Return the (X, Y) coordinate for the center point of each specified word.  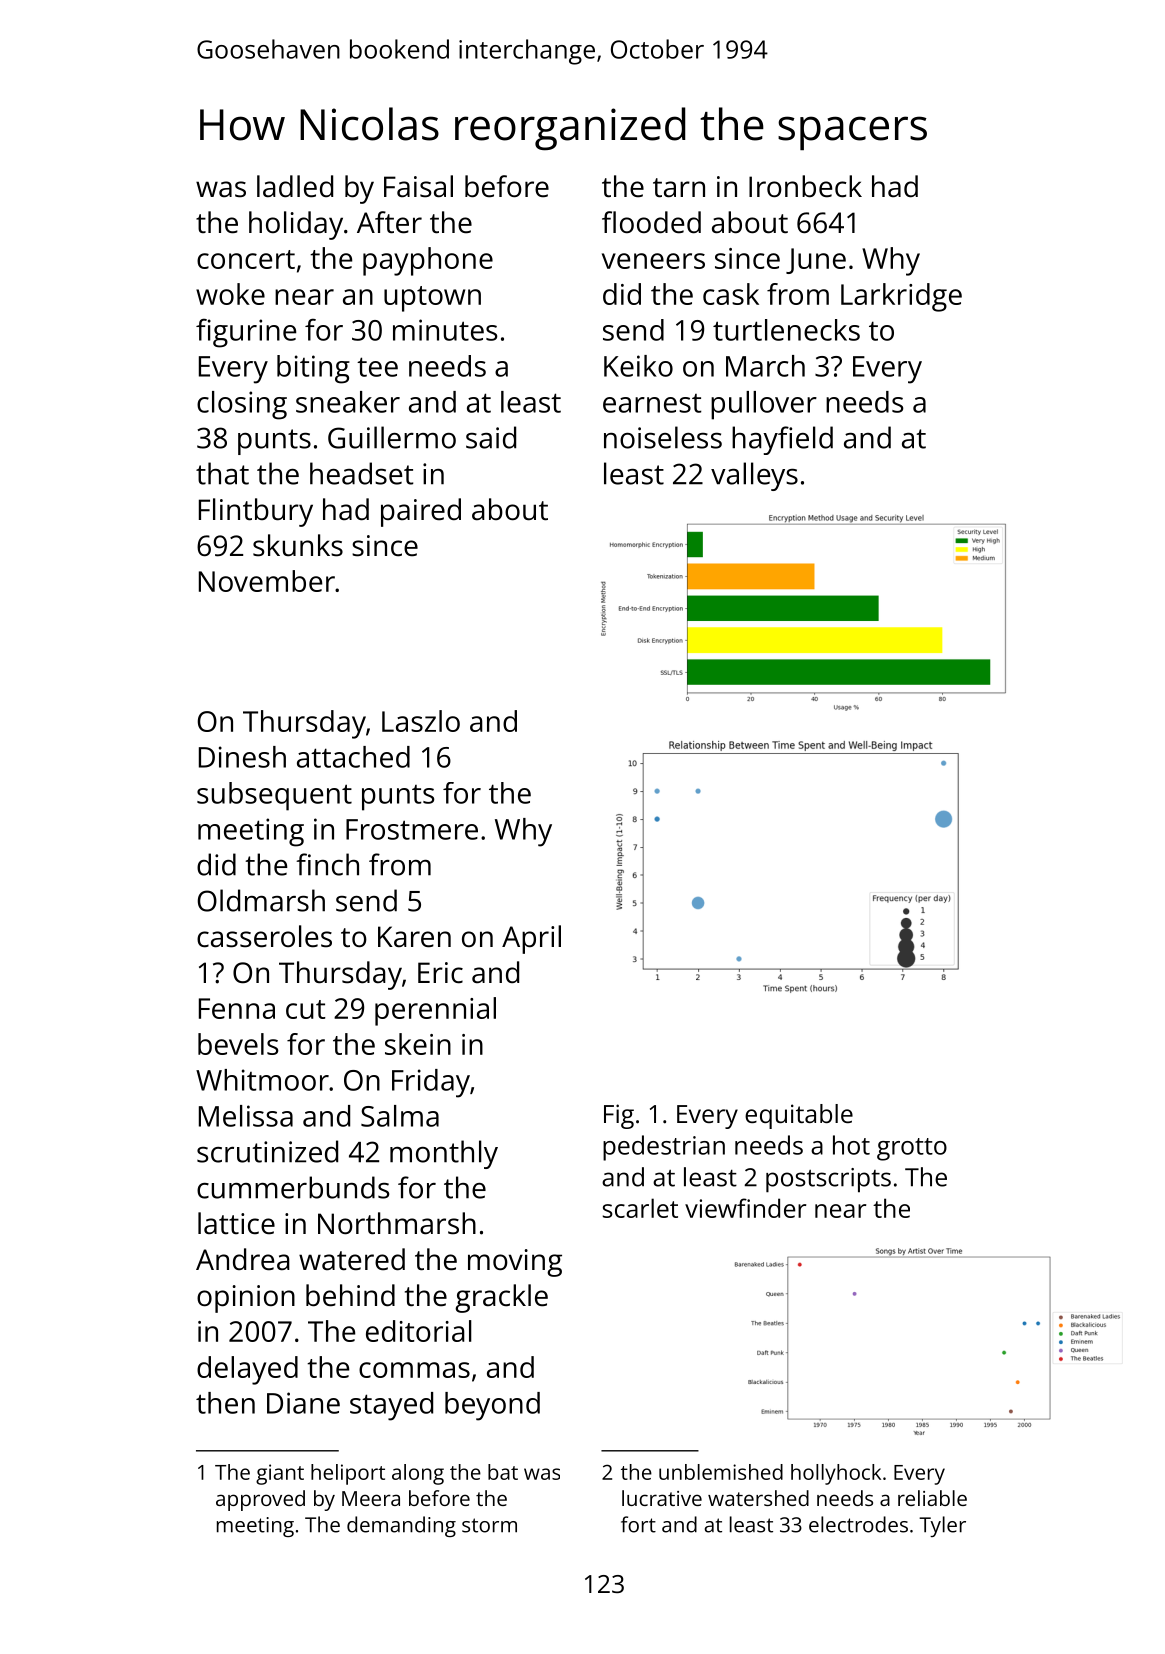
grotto (912, 1149)
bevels (238, 1044)
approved (260, 1500)
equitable (799, 1116)
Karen (414, 937)
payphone (428, 261)
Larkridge (901, 297)
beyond (492, 1406)
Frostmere (412, 829)
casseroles (264, 936)
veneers (653, 261)
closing (242, 405)
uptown (432, 299)
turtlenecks (786, 330)
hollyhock (836, 1474)
